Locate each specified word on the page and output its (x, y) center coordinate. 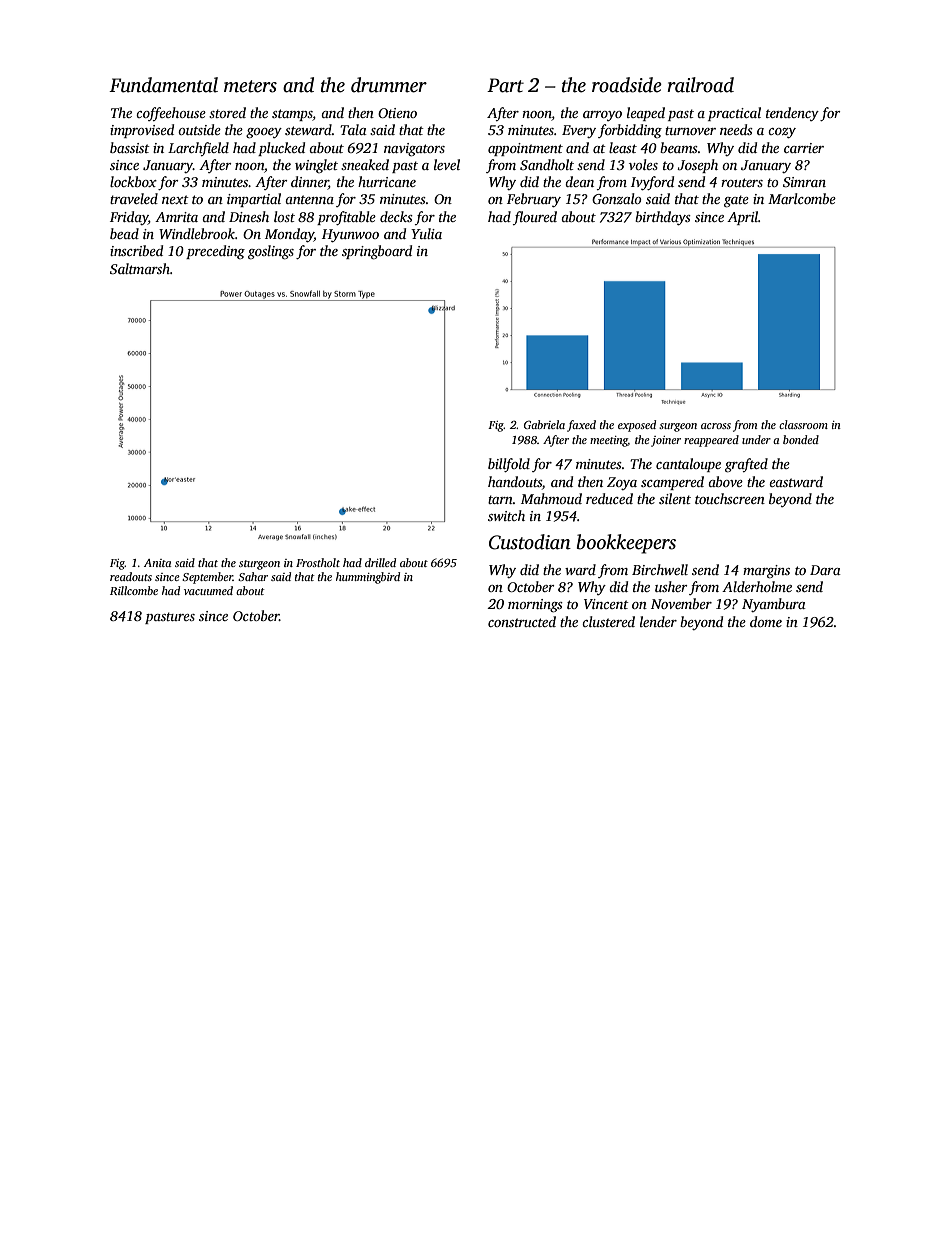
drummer (389, 85)
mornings (535, 605)
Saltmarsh (140, 268)
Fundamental (163, 85)
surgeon (678, 427)
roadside (627, 85)
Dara (825, 570)
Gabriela (544, 424)
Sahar (253, 576)
